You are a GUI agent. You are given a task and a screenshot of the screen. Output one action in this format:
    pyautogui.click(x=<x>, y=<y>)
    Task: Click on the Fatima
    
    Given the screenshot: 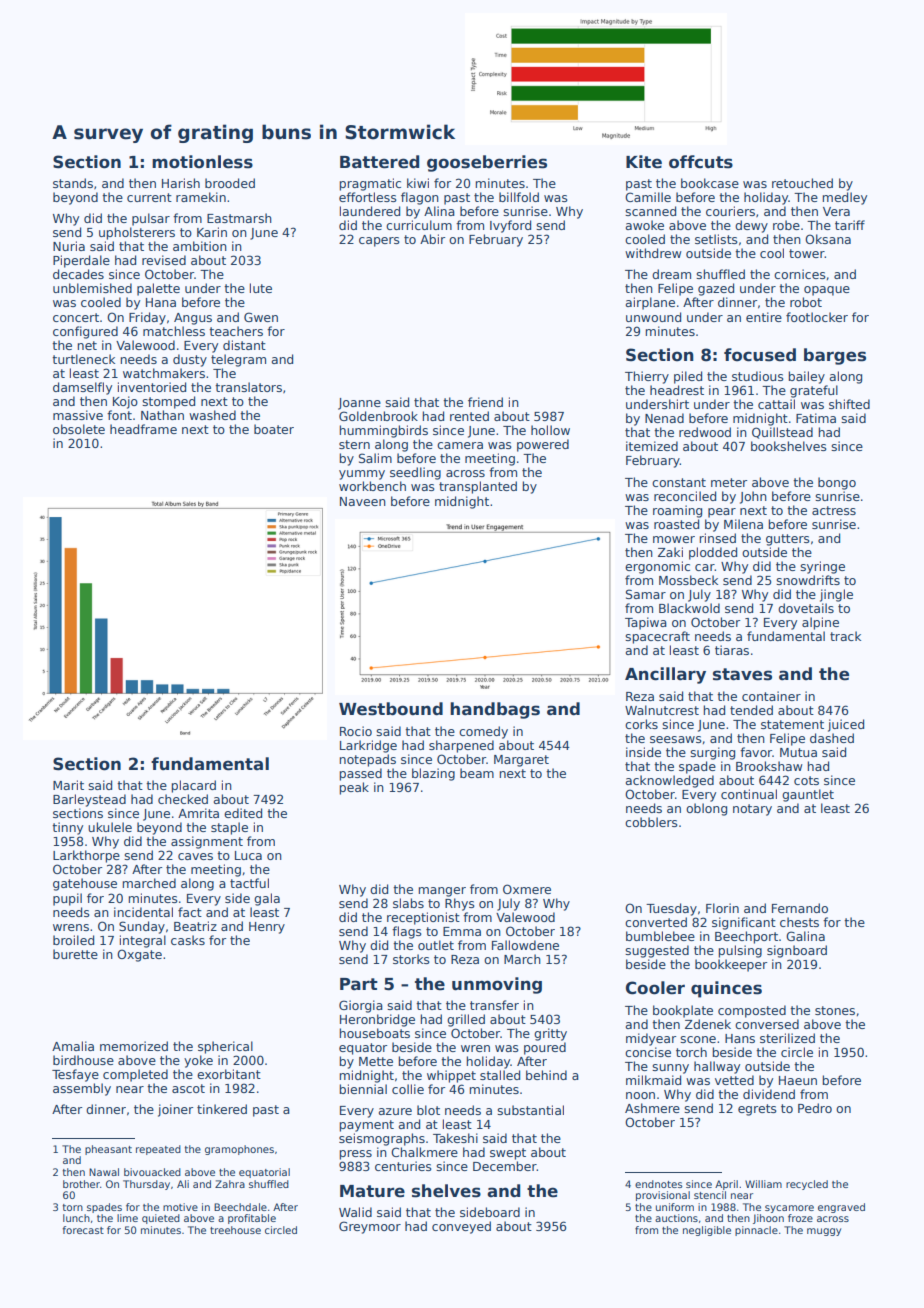 What is the action you would take?
    pyautogui.click(x=816, y=418)
